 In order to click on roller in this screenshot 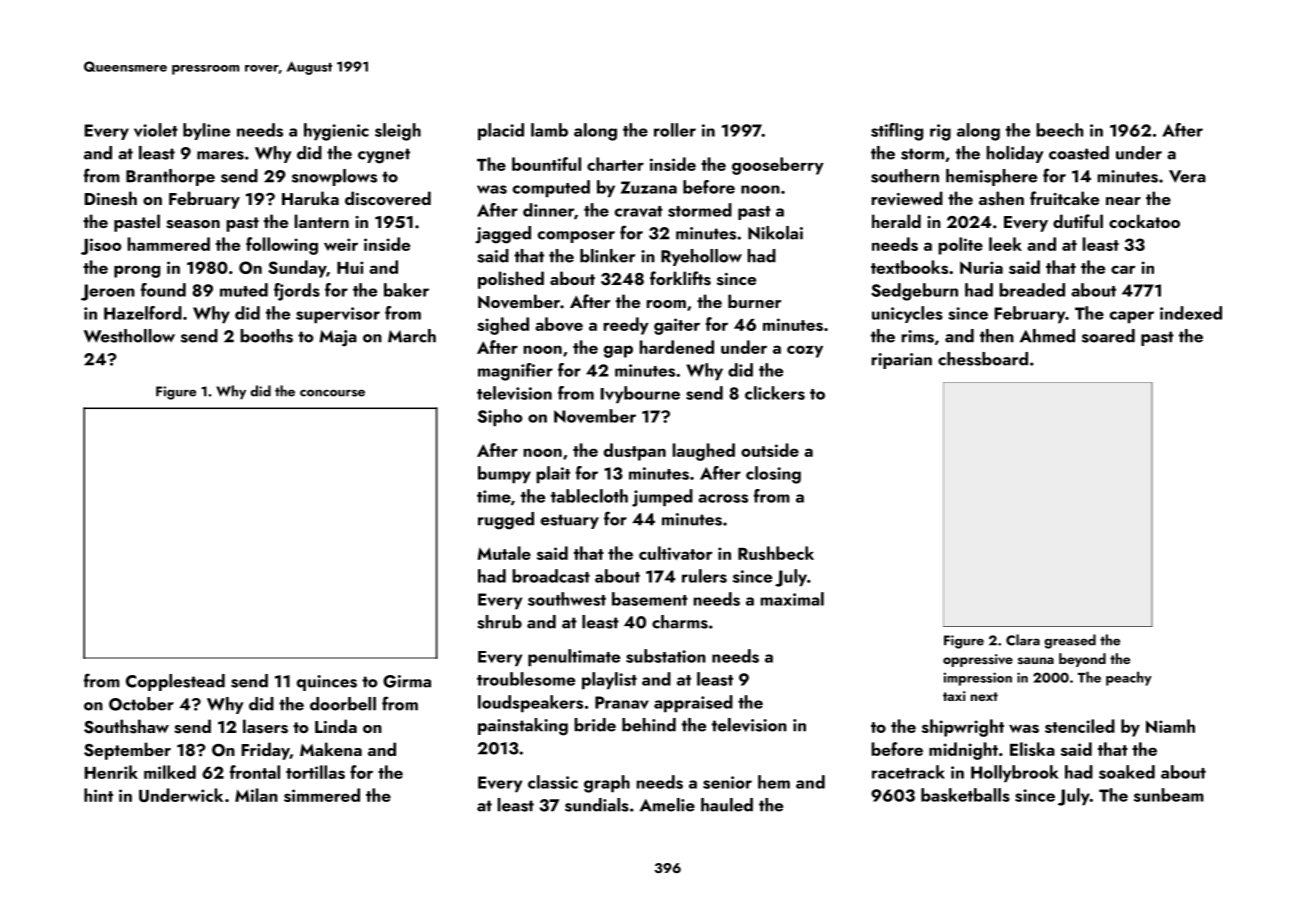, I will do `click(675, 130)`.
